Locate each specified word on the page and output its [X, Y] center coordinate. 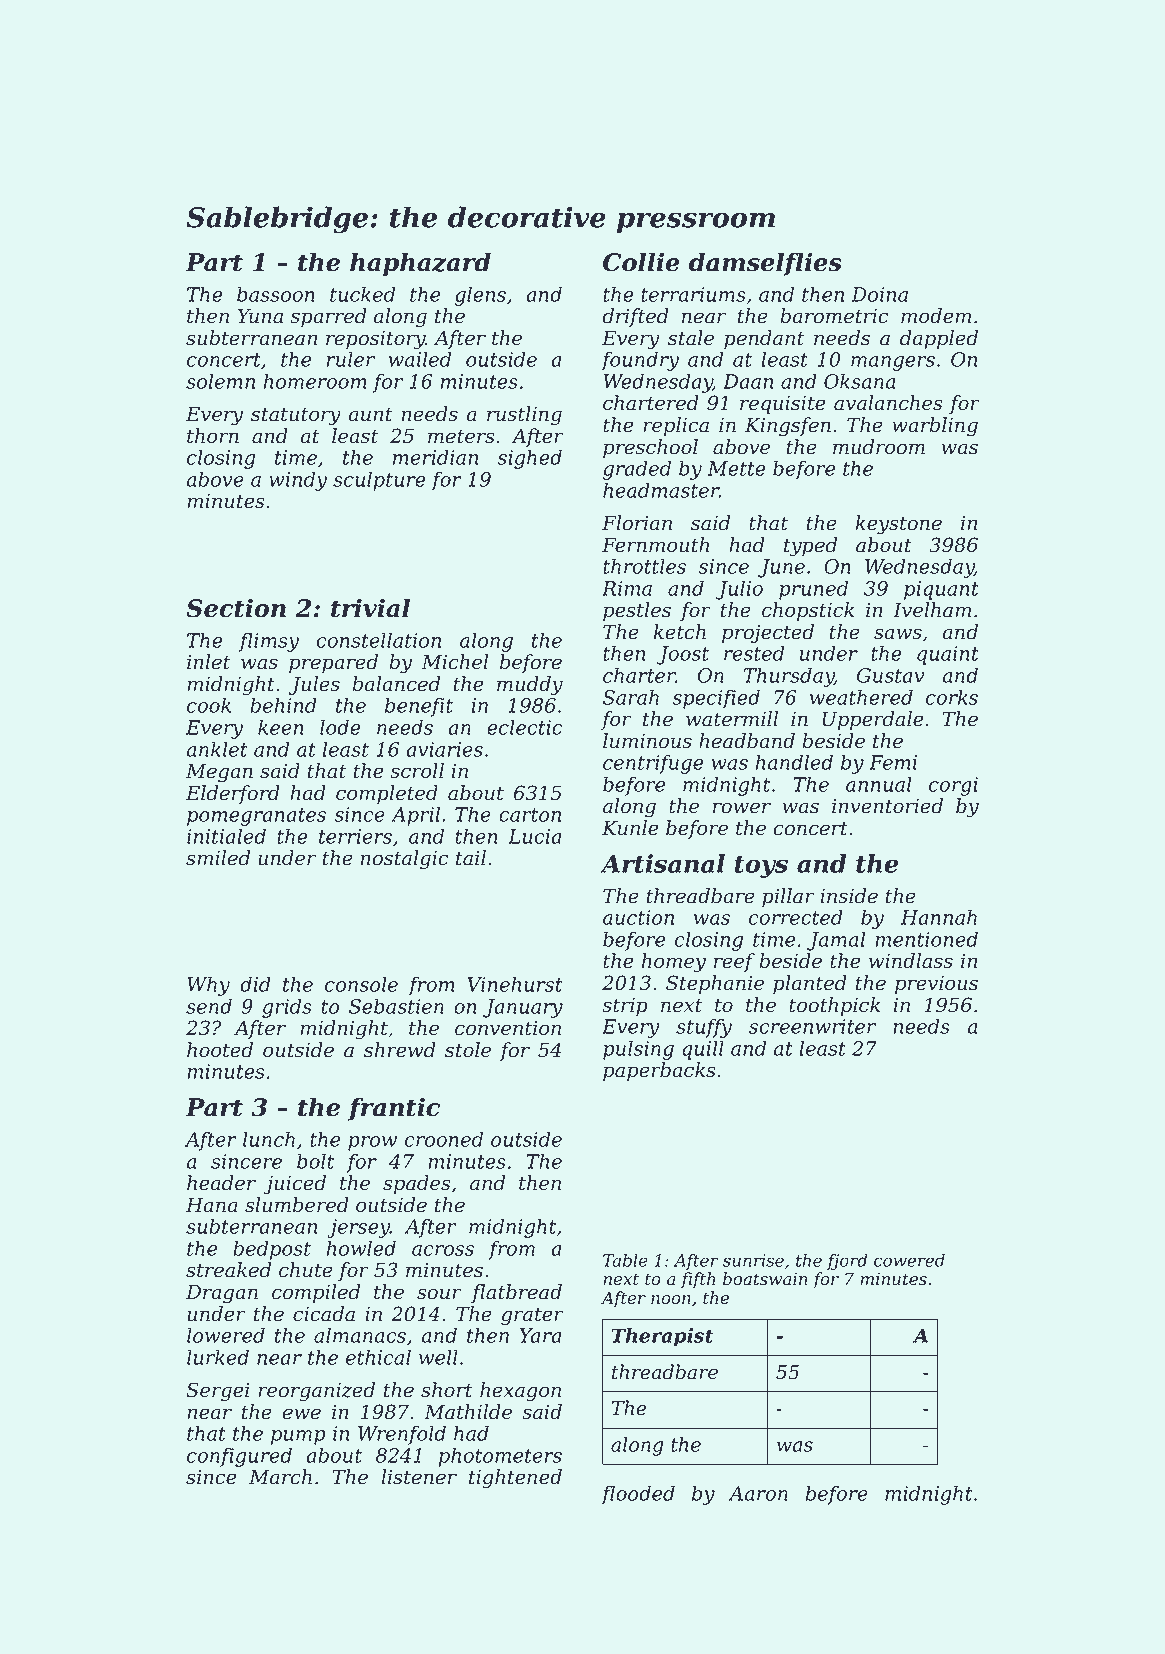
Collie [641, 262]
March [280, 1477]
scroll [417, 771]
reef [734, 962]
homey [674, 963]
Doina [879, 294]
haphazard [420, 264]
